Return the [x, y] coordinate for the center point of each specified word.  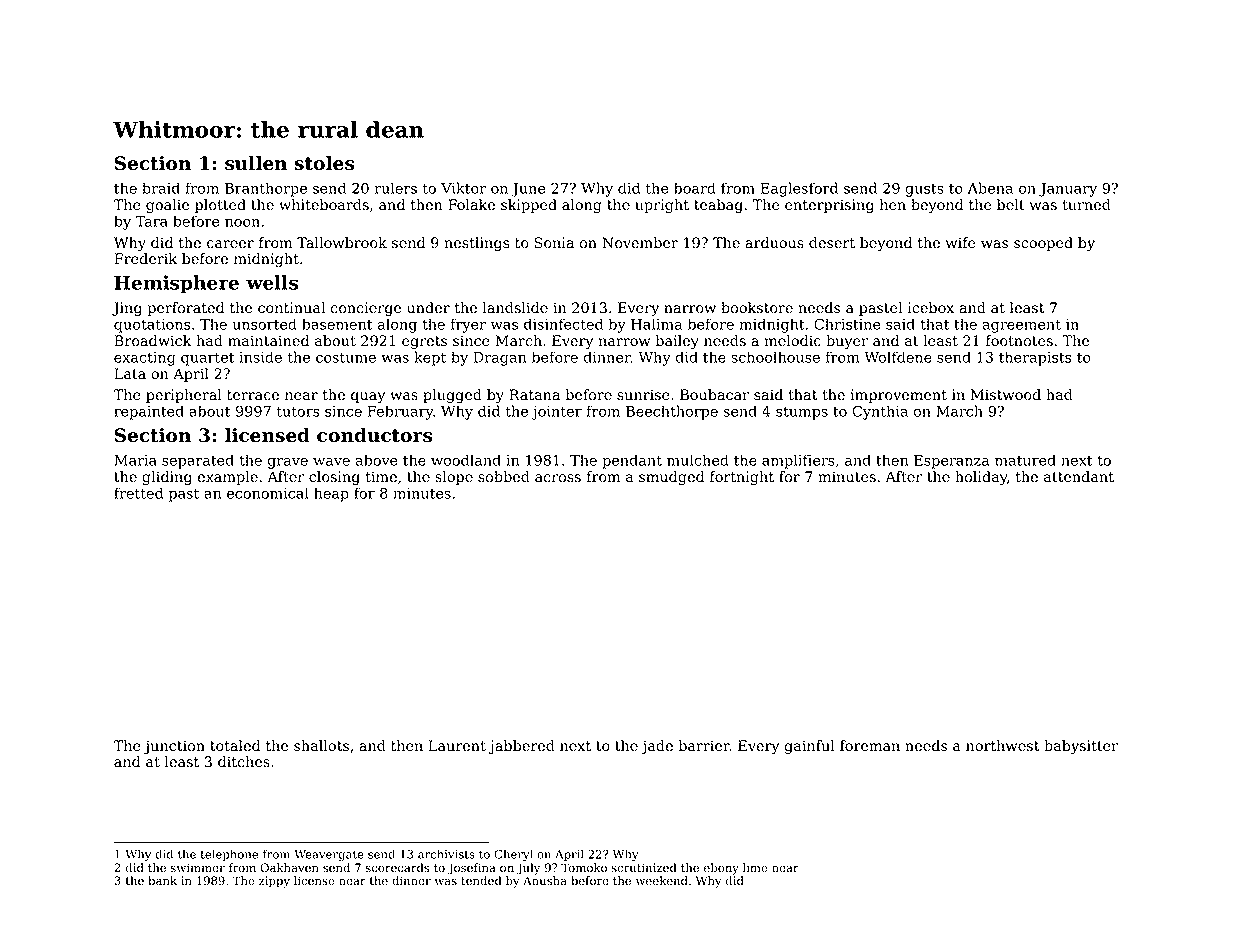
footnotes [1019, 341]
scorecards [398, 868]
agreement [1021, 326]
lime [755, 868]
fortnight [742, 478]
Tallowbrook [342, 243]
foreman [870, 746]
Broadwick [153, 341]
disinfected [563, 324]
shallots [321, 746]
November [640, 243]
